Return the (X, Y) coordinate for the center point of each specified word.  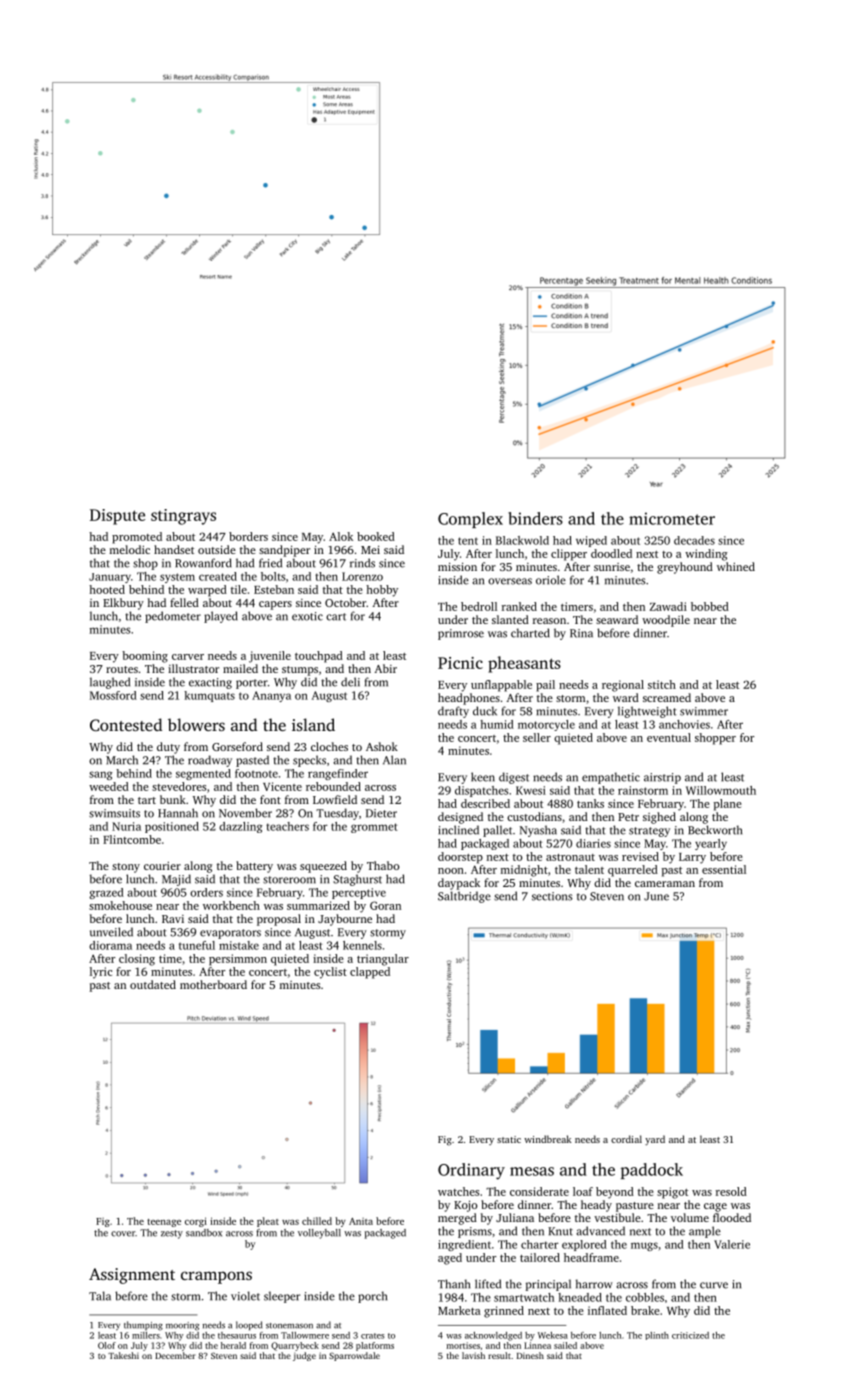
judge (304, 1356)
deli (350, 682)
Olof (107, 1345)
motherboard (213, 984)
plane (727, 805)
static (509, 1139)
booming (145, 657)
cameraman (665, 884)
